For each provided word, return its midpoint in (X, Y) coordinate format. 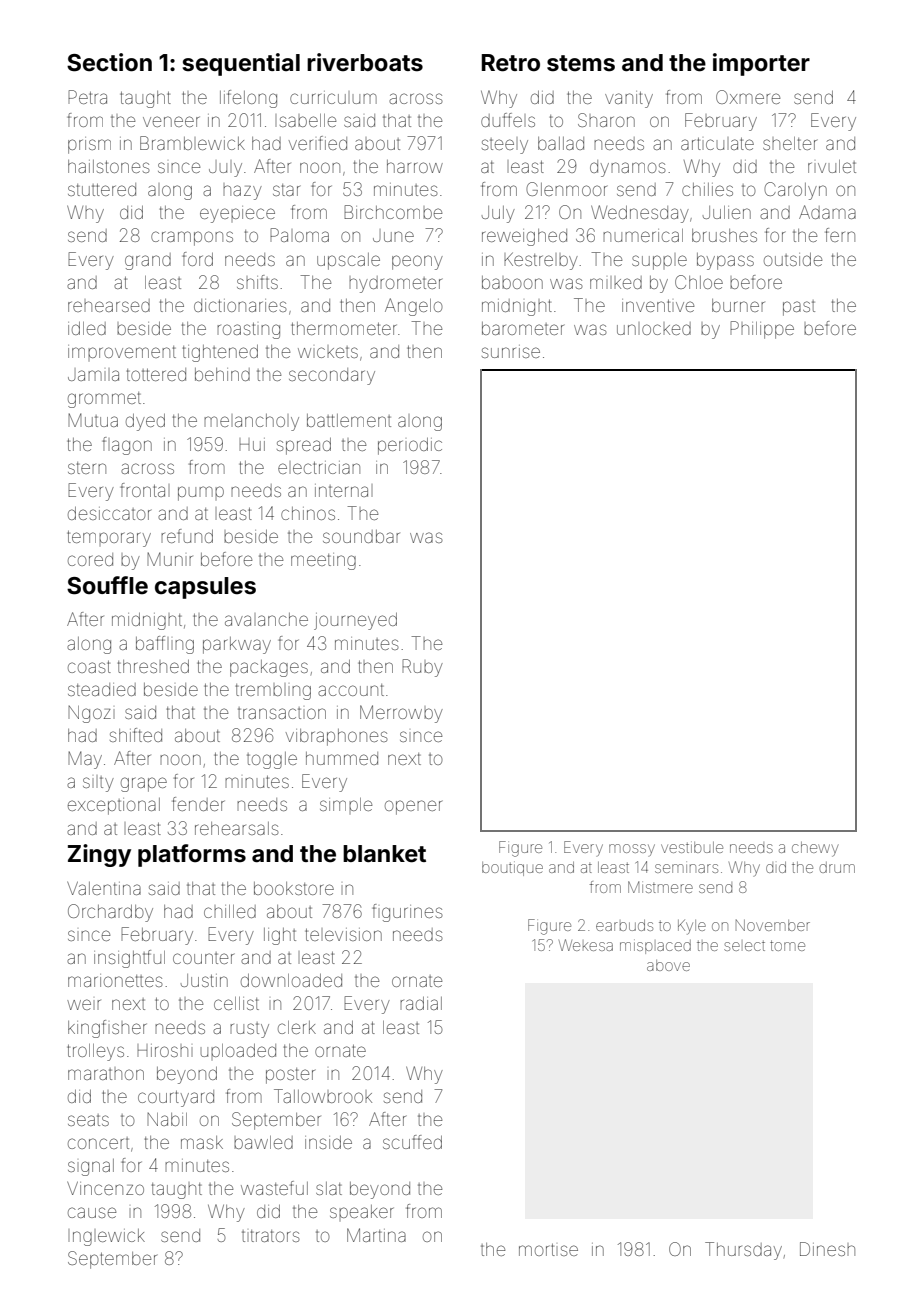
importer (761, 64)
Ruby (422, 668)
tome (787, 945)
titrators (271, 1236)
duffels (508, 120)
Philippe (762, 330)
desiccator (109, 513)
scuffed (412, 1142)
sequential (241, 64)
